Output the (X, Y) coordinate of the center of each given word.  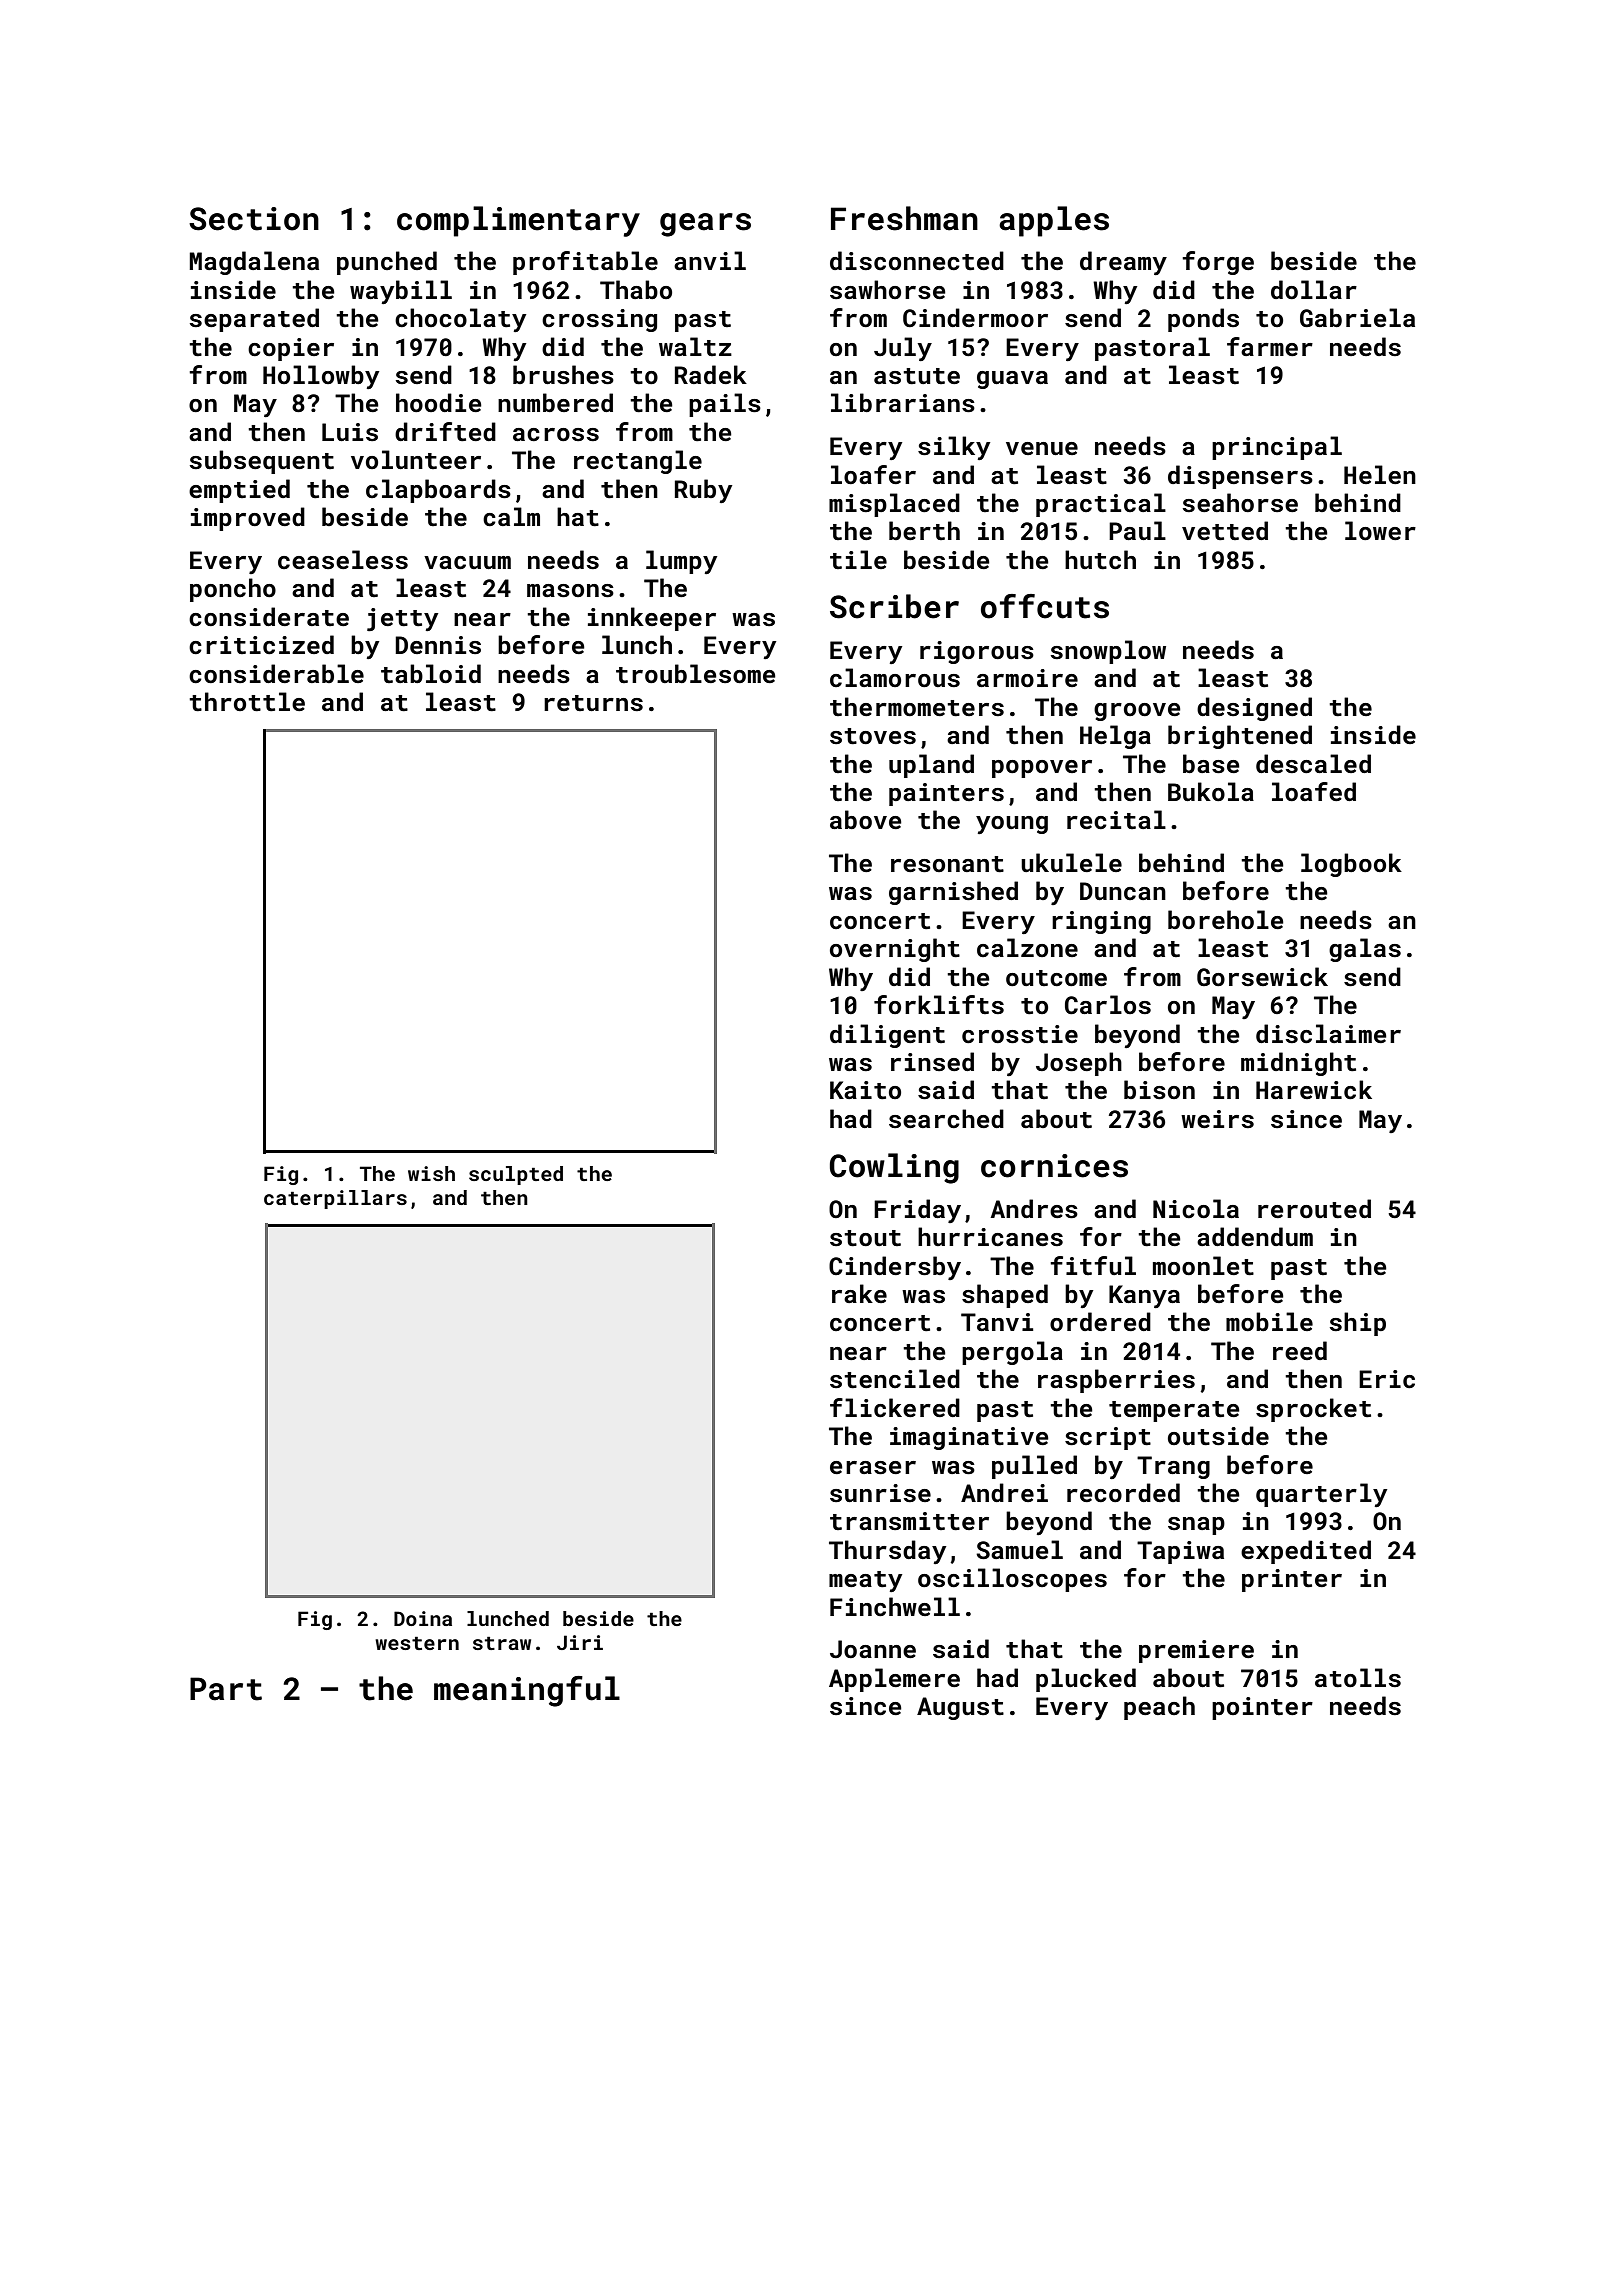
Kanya (1144, 1296)
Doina (423, 1618)
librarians (903, 403)
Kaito (865, 1090)
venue (1042, 448)
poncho (233, 590)
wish (431, 1173)
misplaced (894, 505)
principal (1277, 448)
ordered (1100, 1321)
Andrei (1004, 1492)
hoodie (439, 402)
